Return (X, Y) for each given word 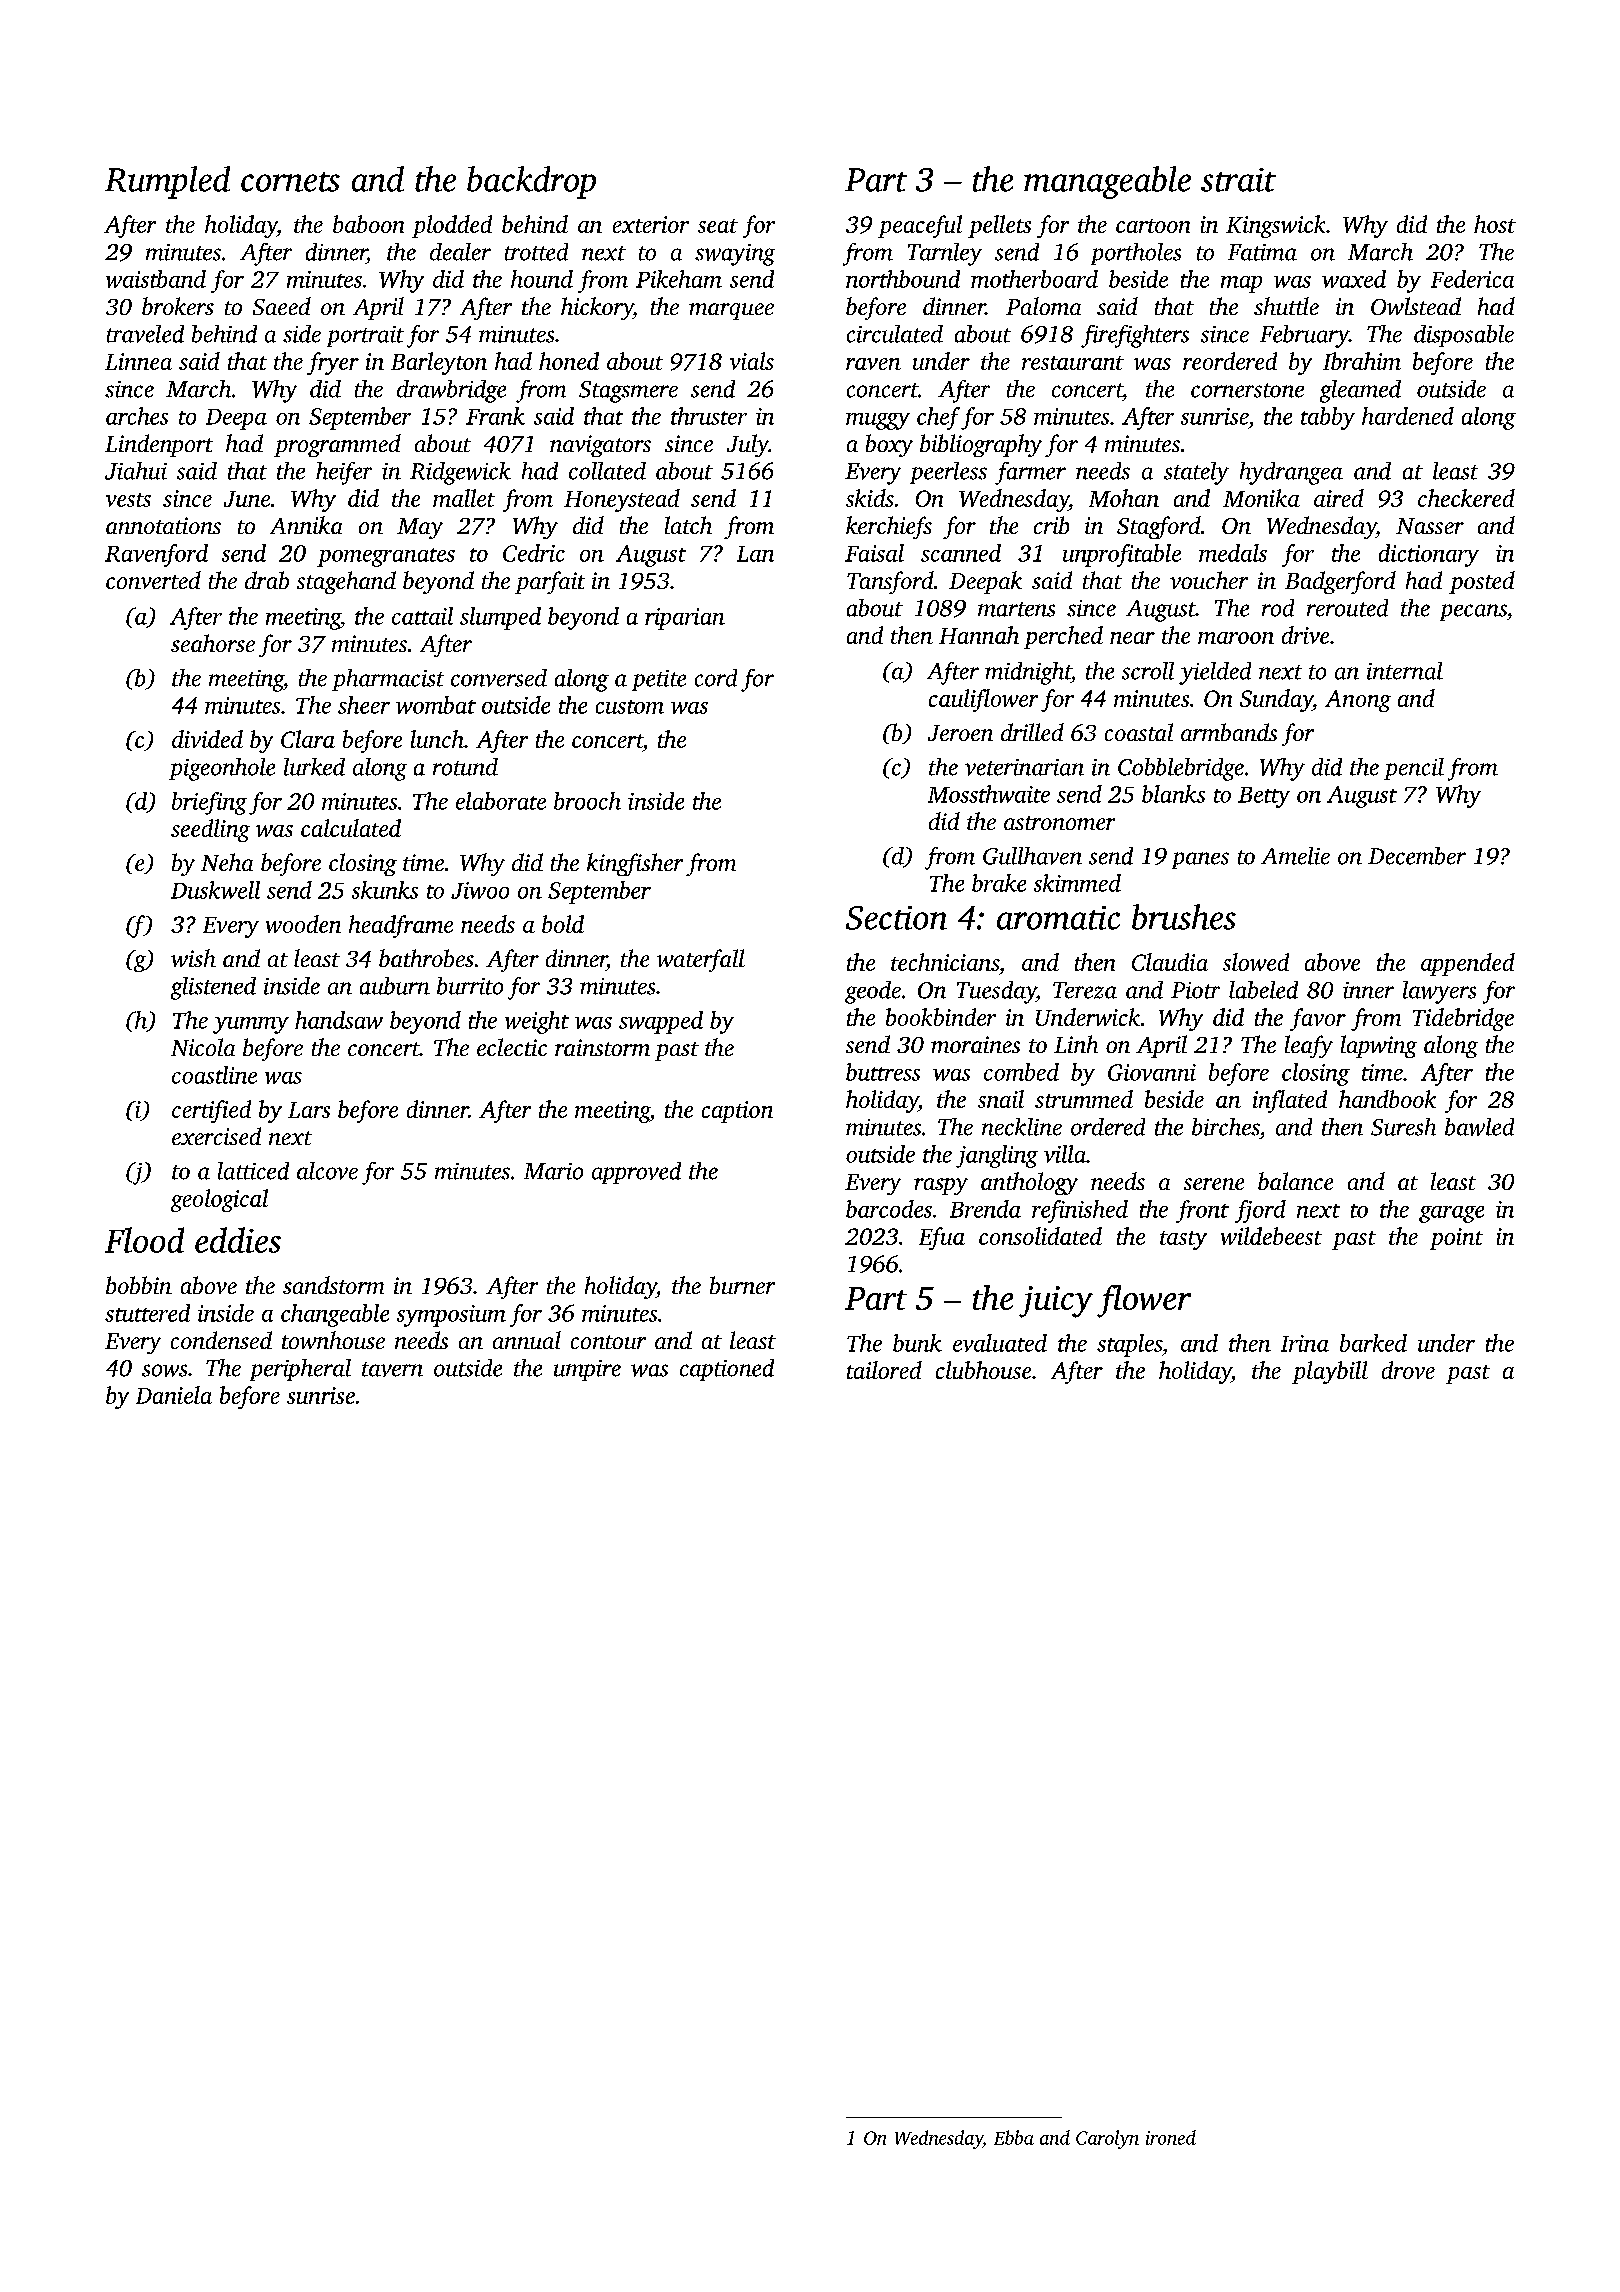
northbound (903, 279)
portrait (365, 336)
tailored (884, 1370)
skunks (385, 890)
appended (1468, 964)
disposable (1464, 336)
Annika (306, 525)
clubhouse (983, 1370)
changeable (335, 1315)
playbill (1330, 1372)
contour (608, 1342)
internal (1405, 671)
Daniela (174, 1395)
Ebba (1014, 2137)
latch (688, 525)
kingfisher (635, 864)
